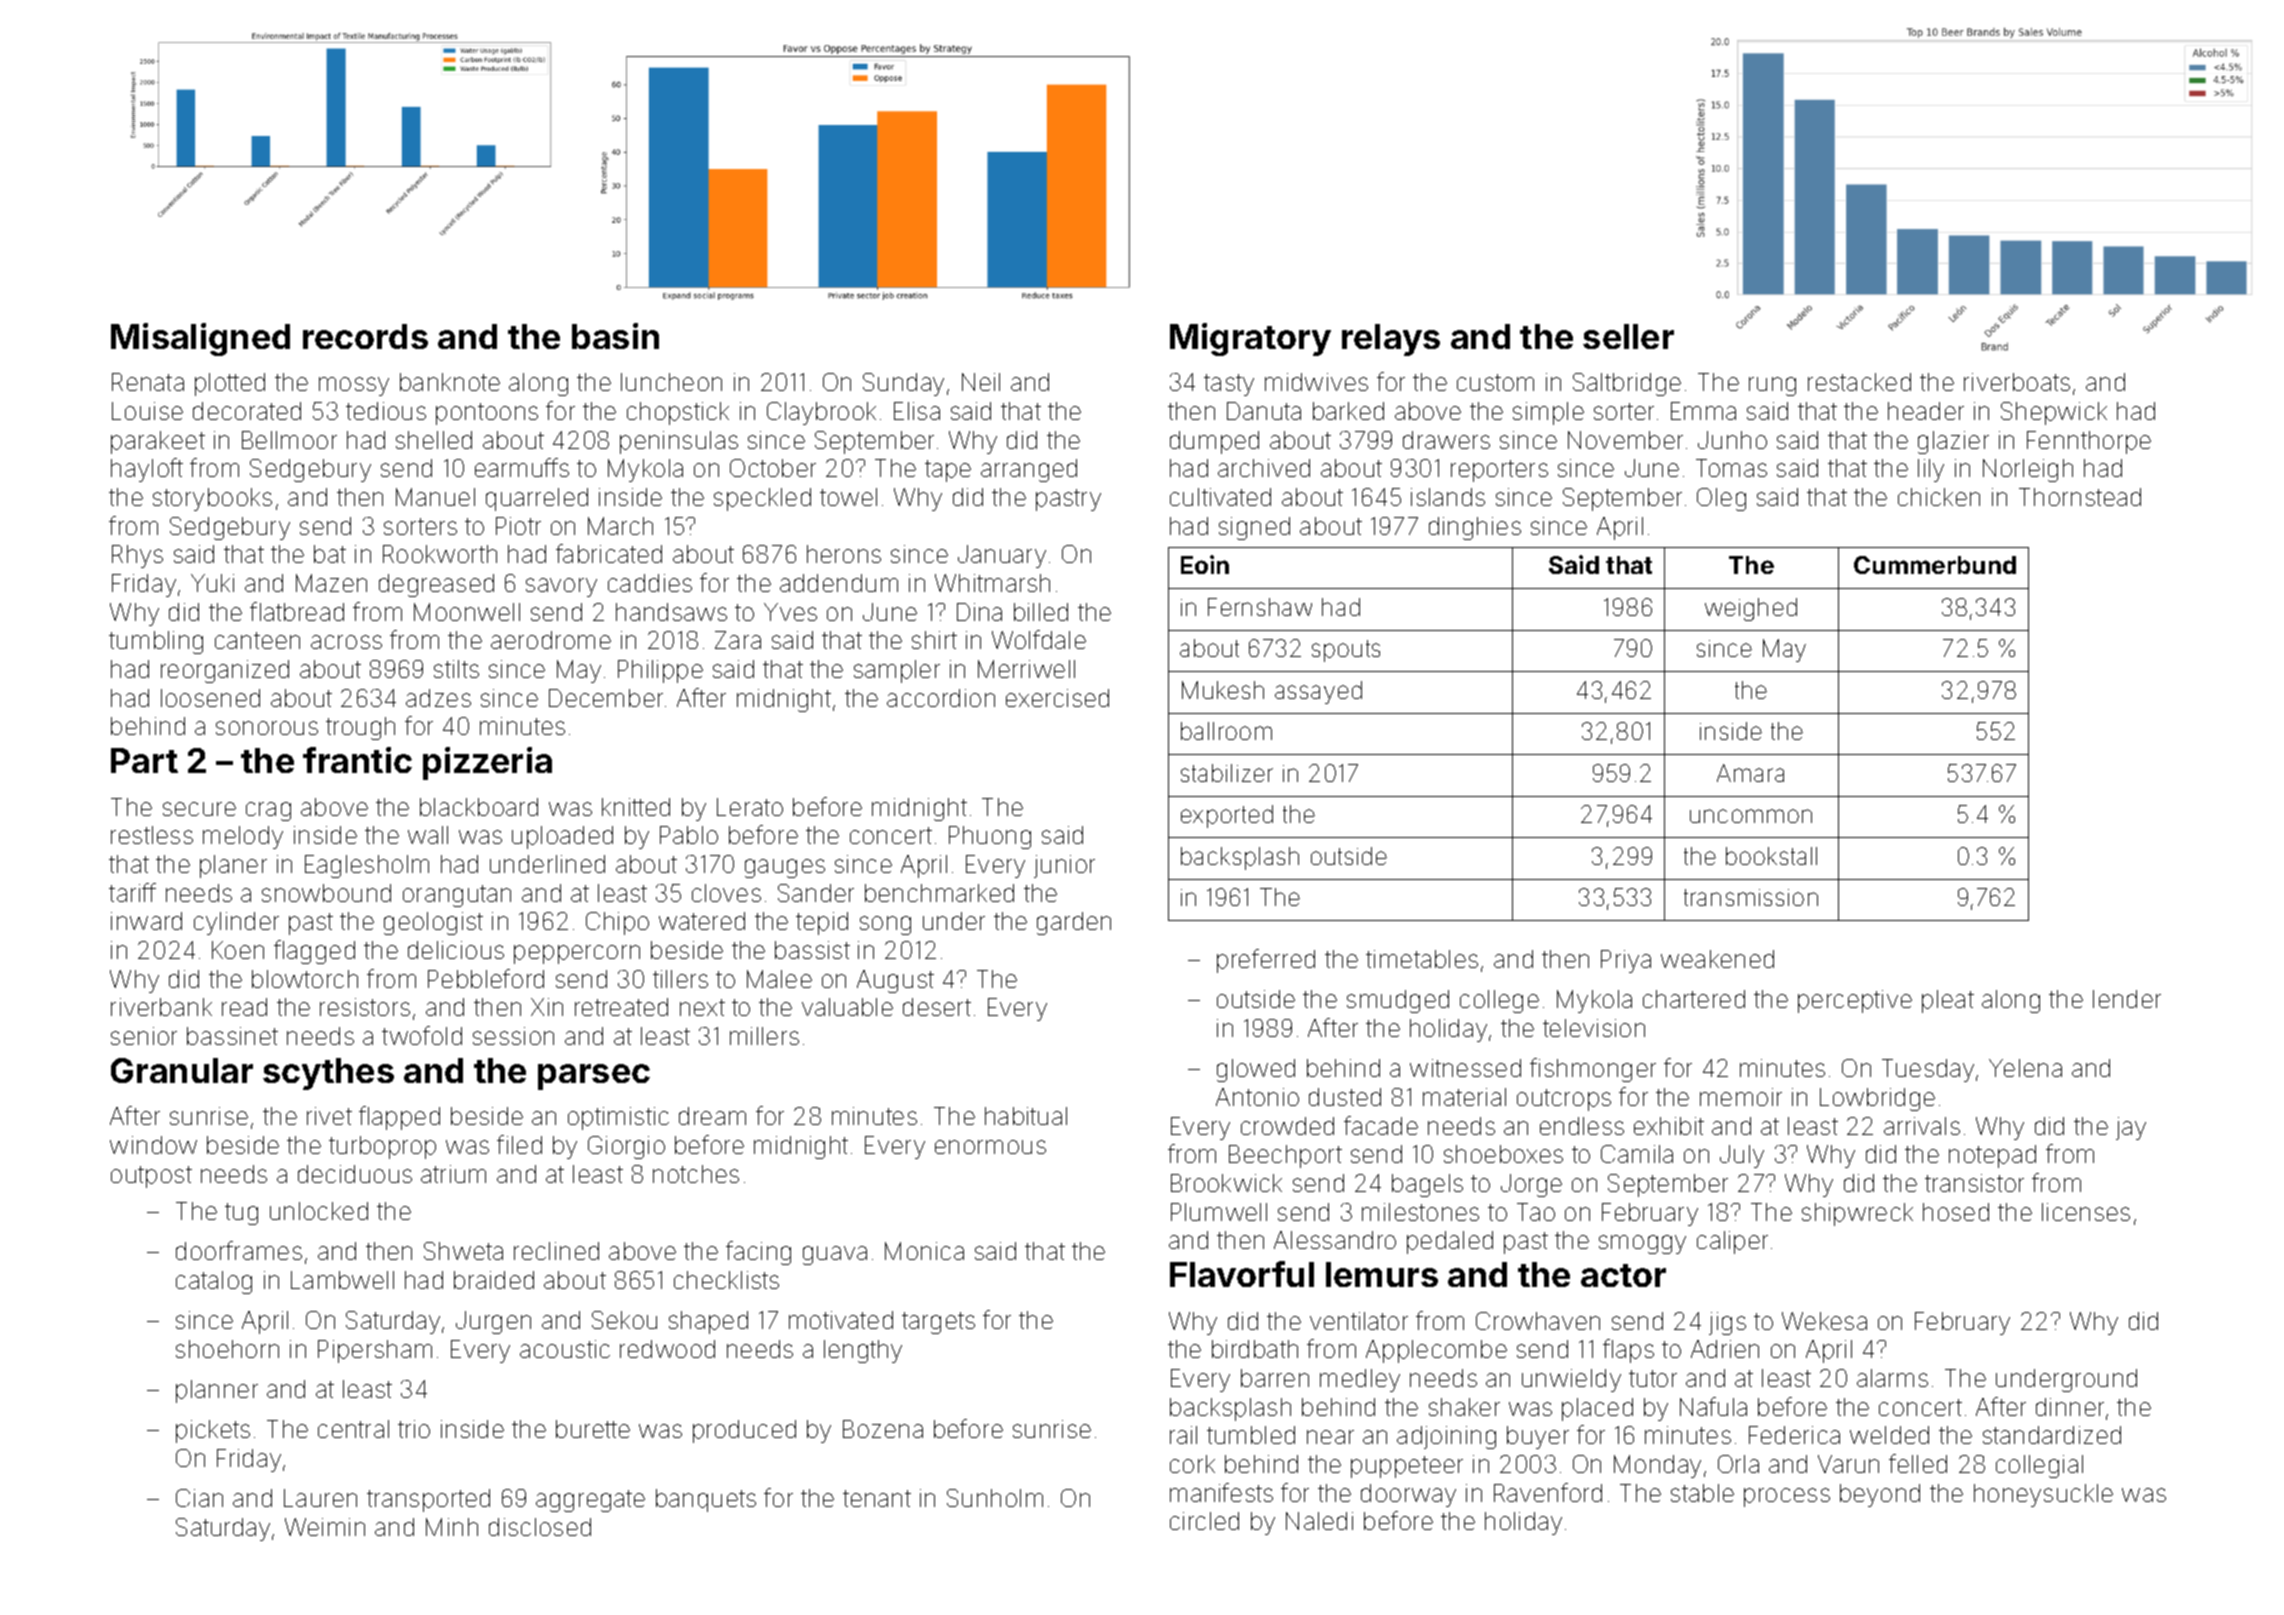  I want to click on television, so click(1594, 1028).
